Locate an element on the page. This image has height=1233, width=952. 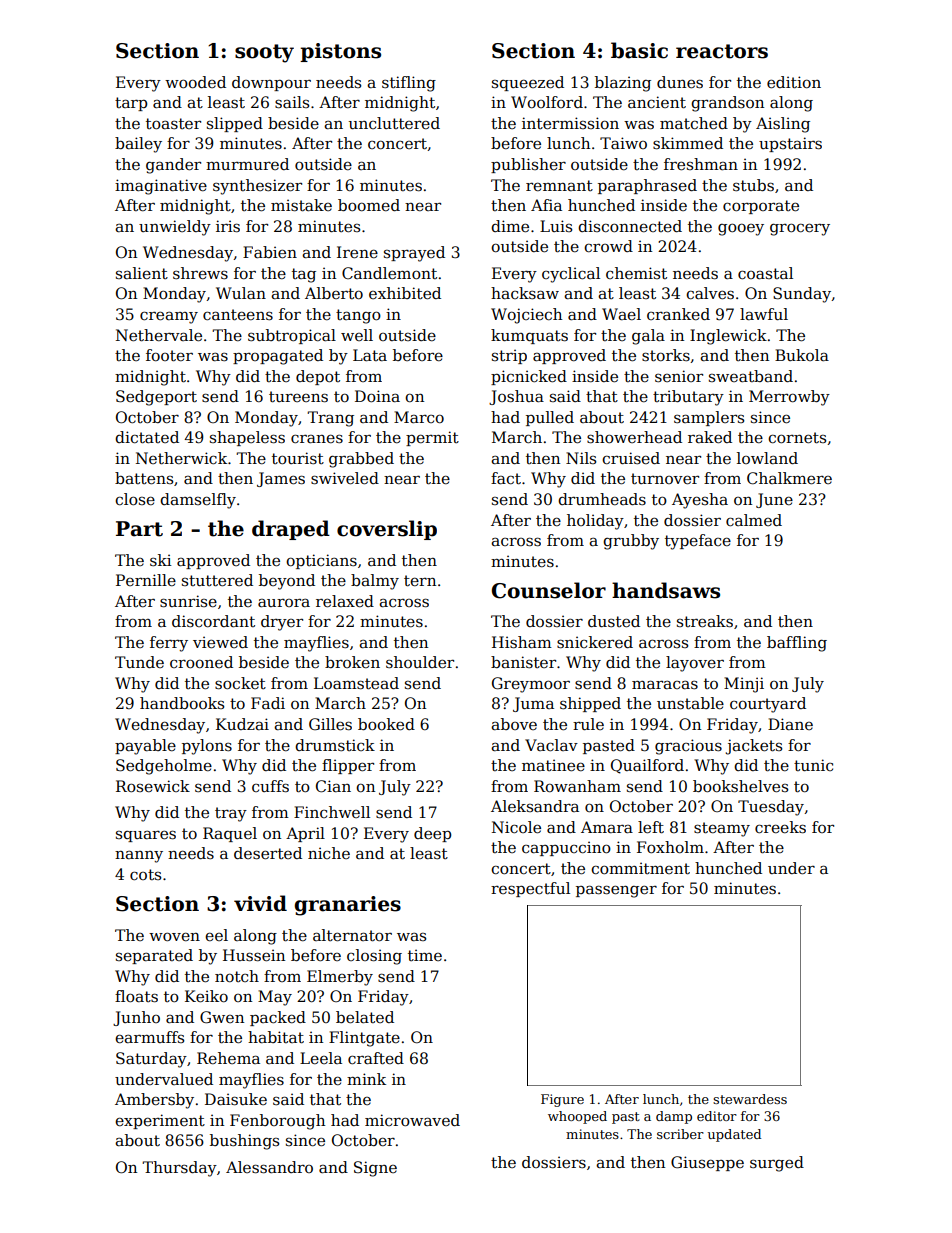
sooty is located at coordinates (264, 53).
